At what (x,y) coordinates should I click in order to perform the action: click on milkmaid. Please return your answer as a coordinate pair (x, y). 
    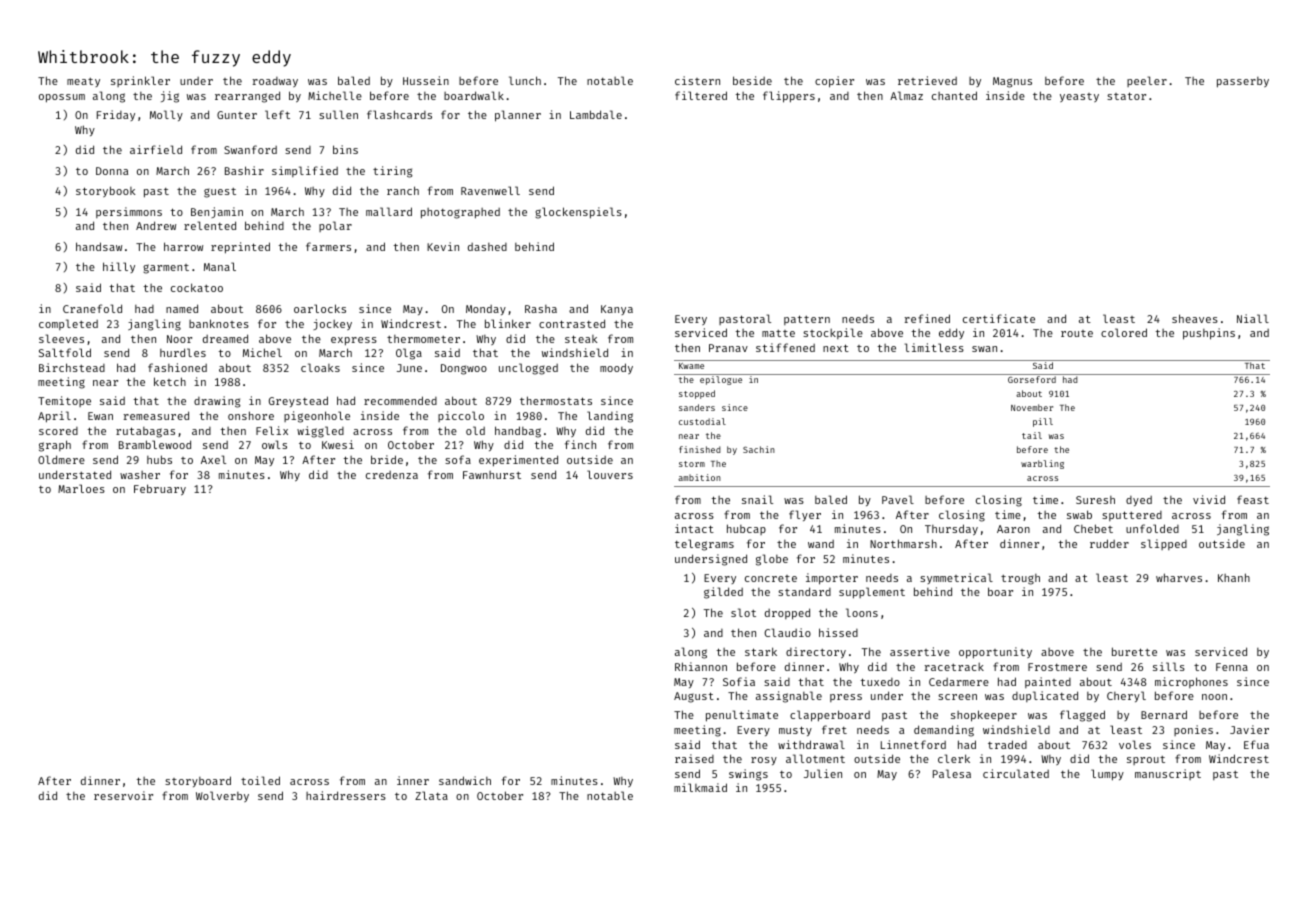
    Looking at the image, I should click on (700, 787).
